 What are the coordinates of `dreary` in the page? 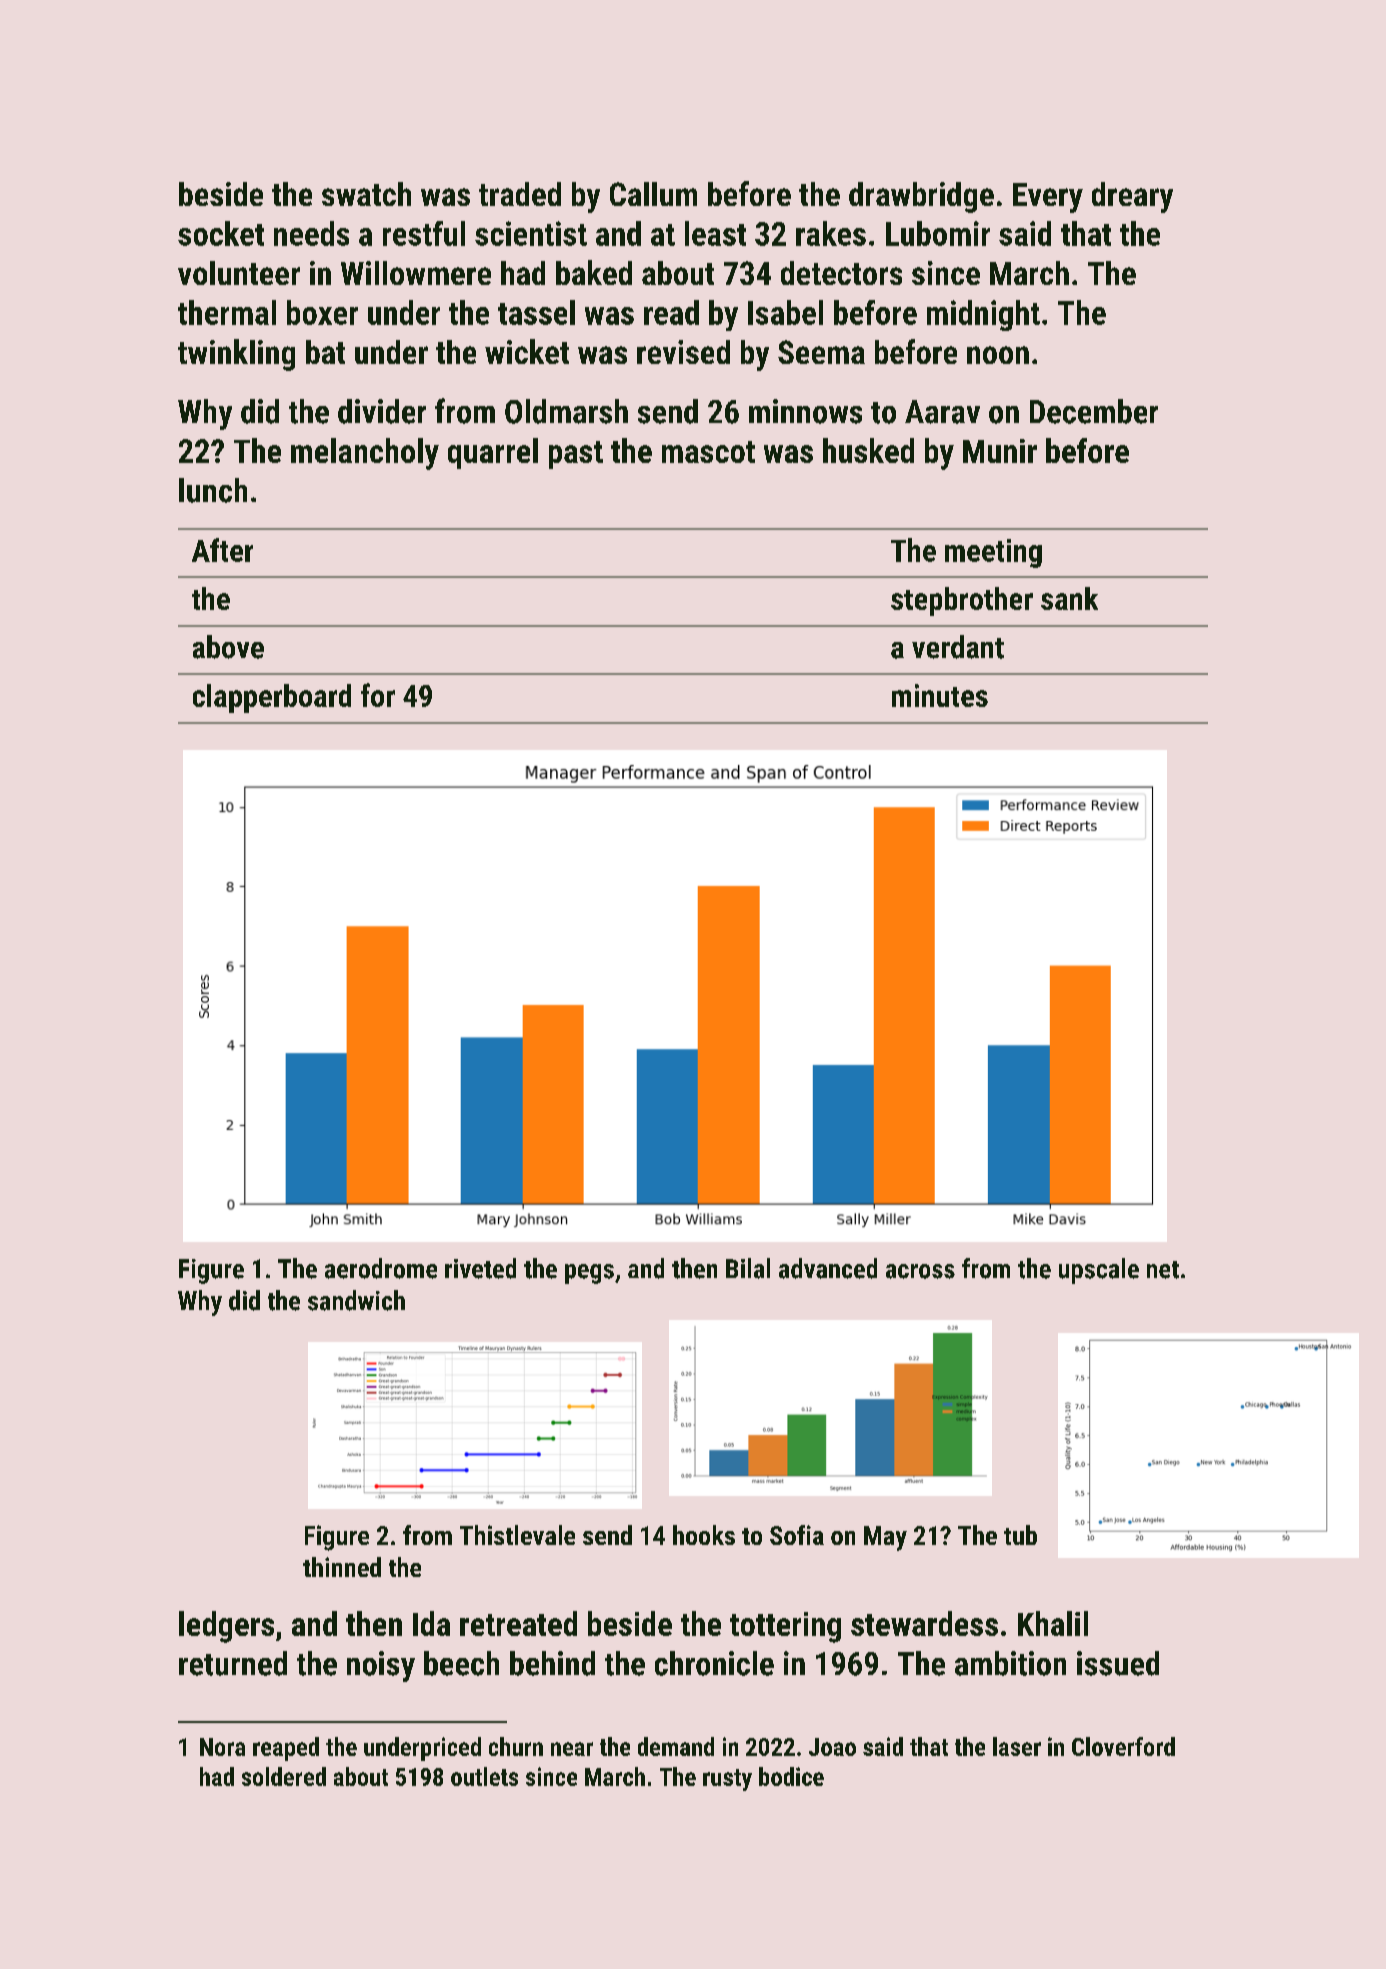 It's located at (1132, 197).
